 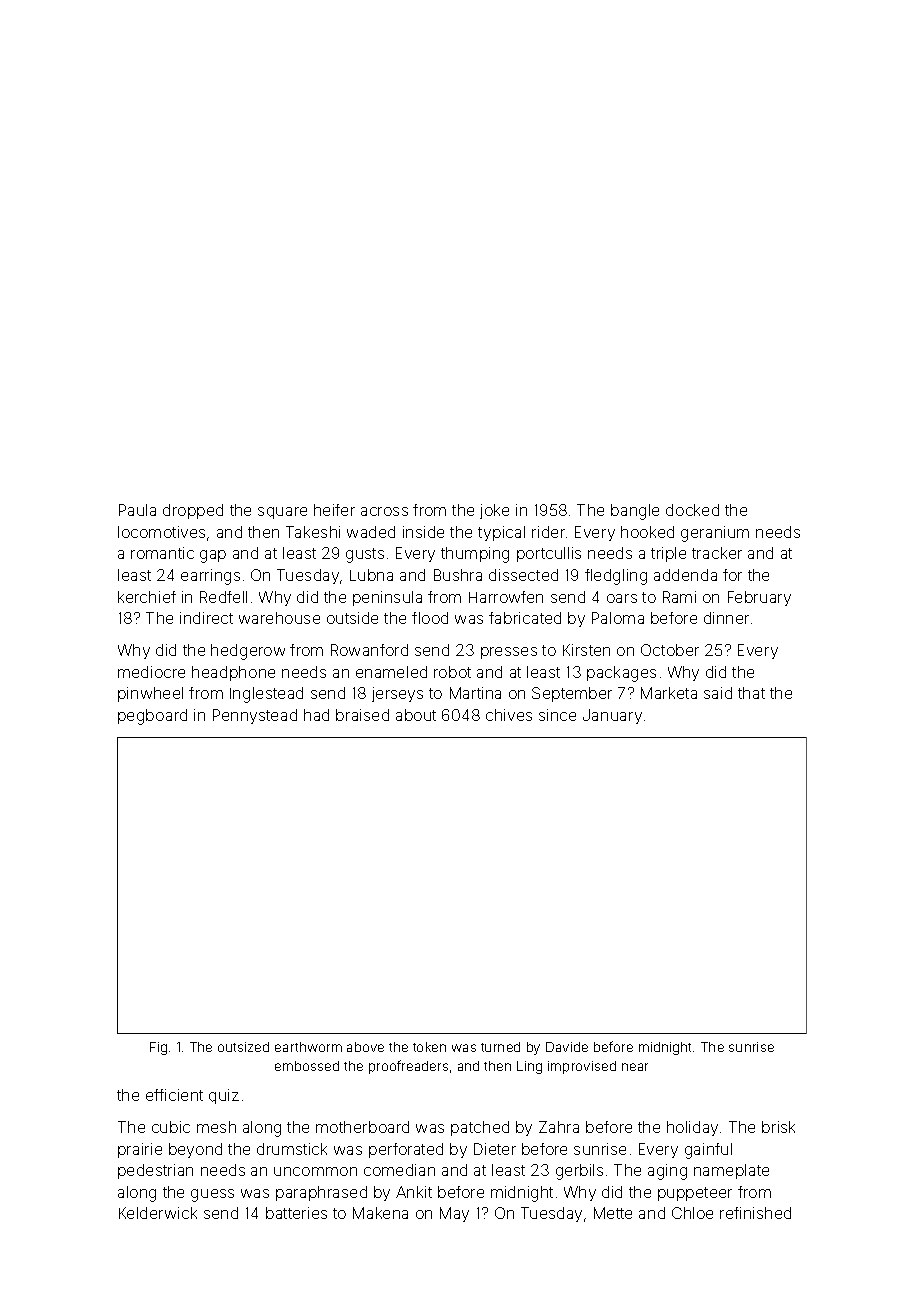 I want to click on Pennystead, so click(x=255, y=716).
